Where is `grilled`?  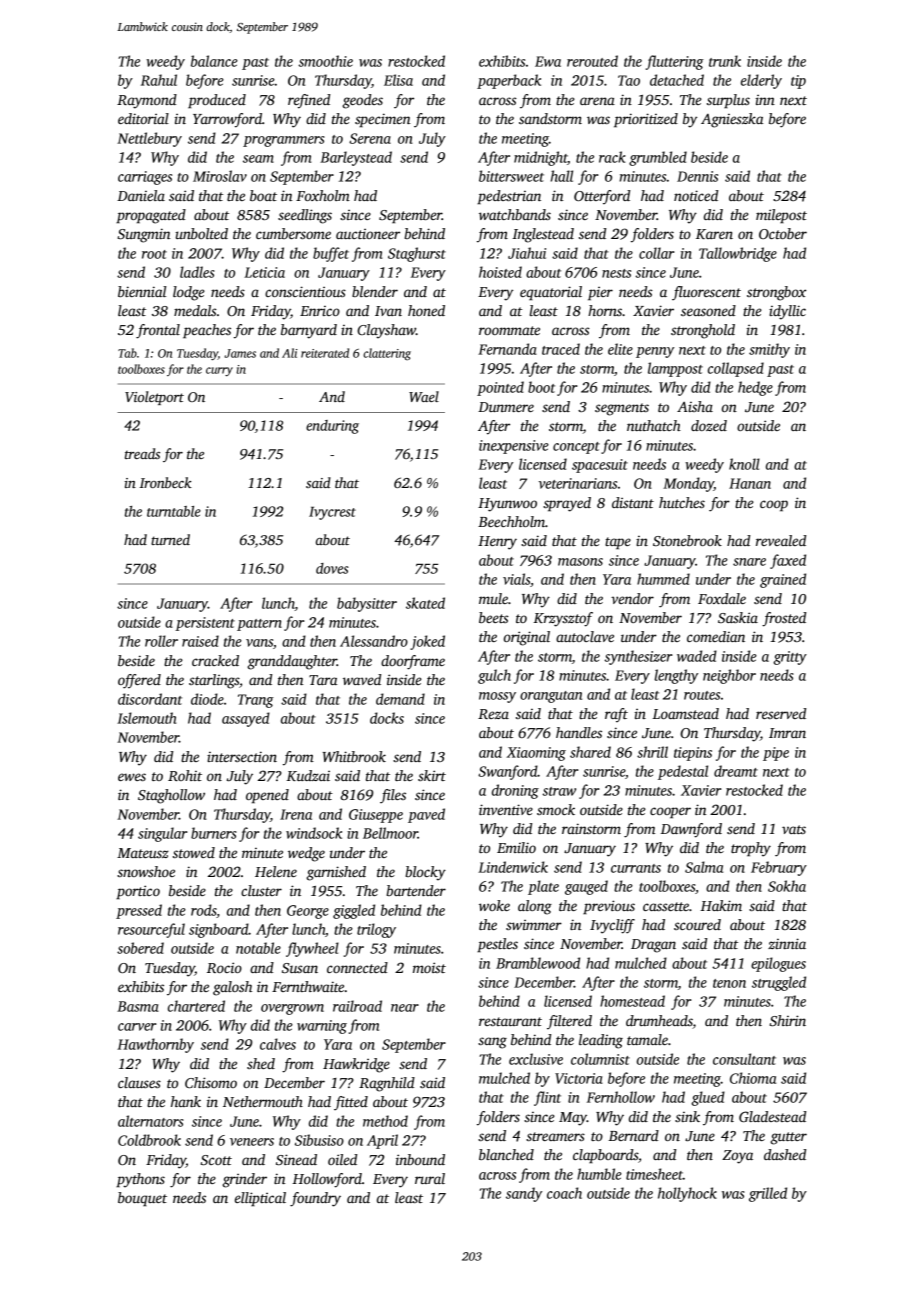 grilled is located at coordinates (768, 1194).
